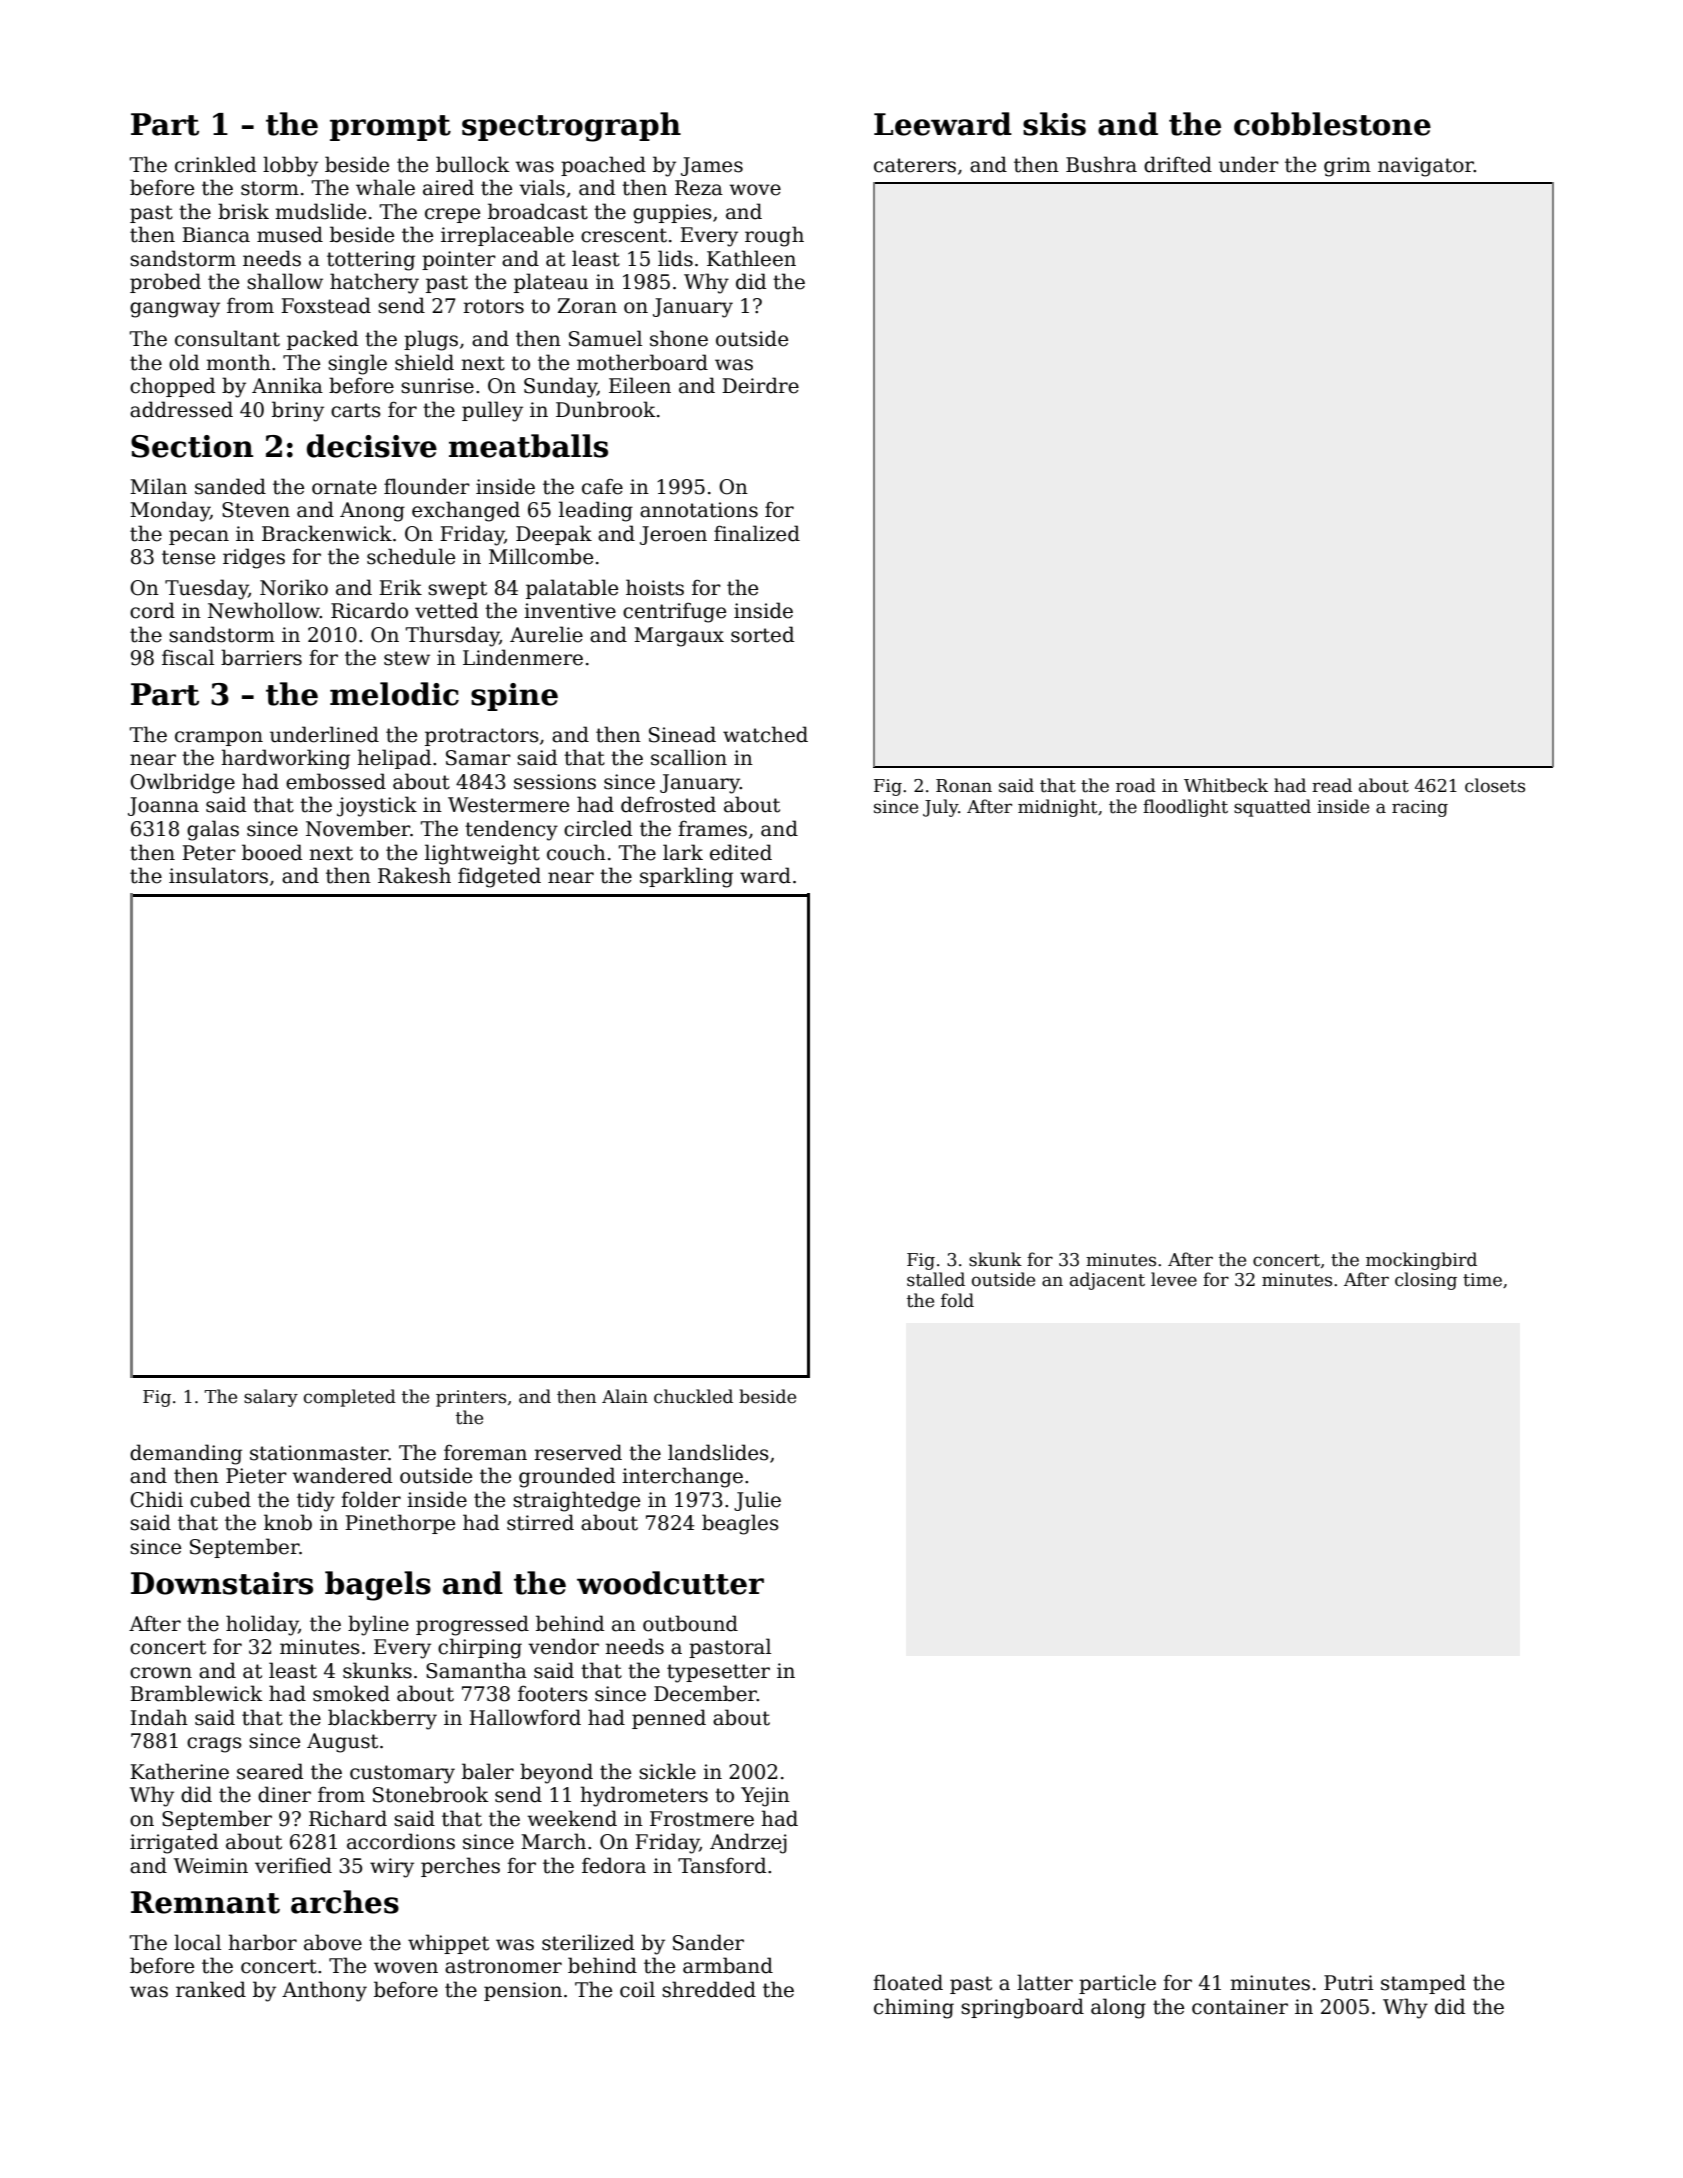 This document has height=2178, width=1683. I want to click on crinkled, so click(216, 164).
